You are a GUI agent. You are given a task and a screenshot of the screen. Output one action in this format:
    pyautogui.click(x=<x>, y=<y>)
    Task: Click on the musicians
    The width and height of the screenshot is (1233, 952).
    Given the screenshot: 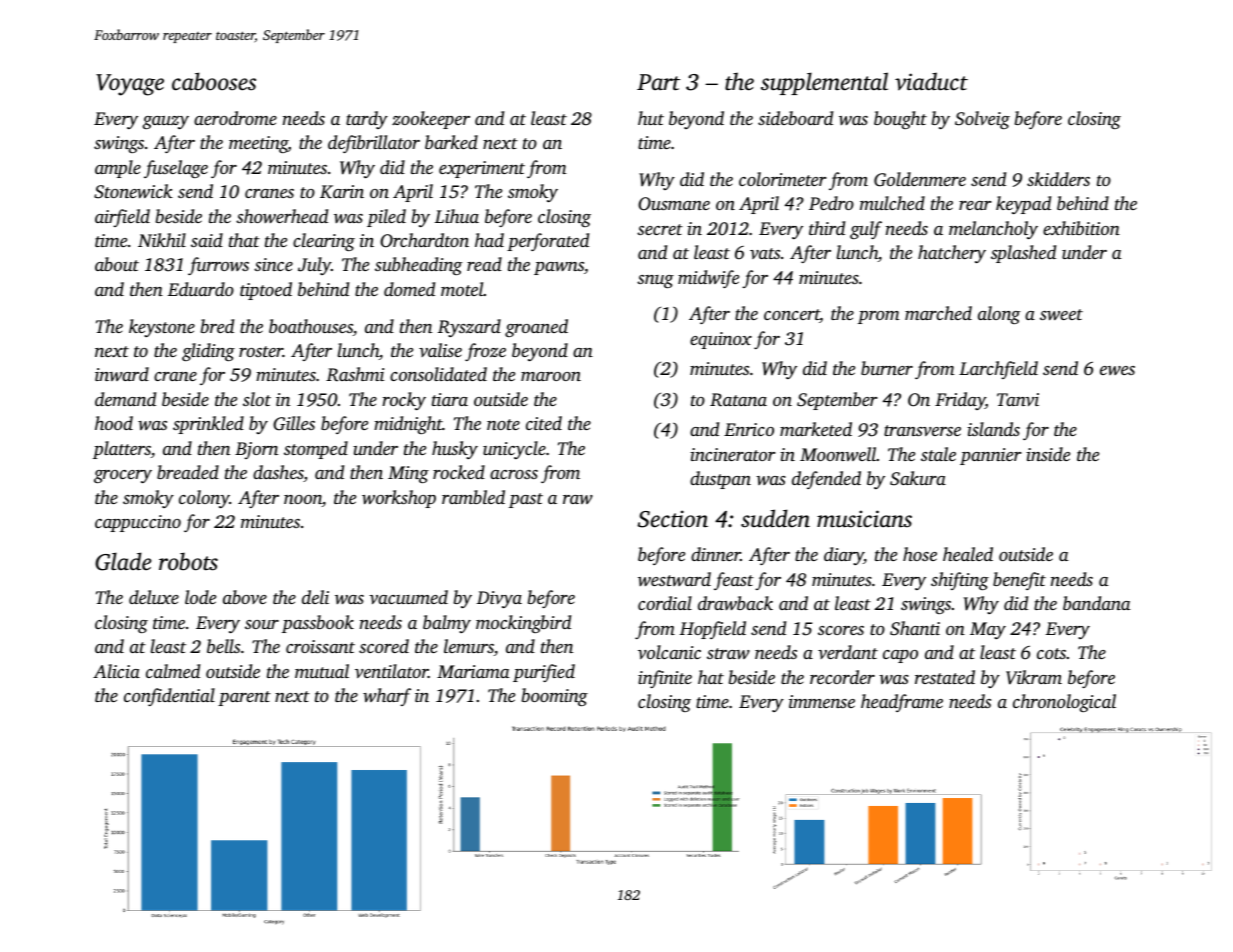 What is the action you would take?
    pyautogui.click(x=864, y=519)
